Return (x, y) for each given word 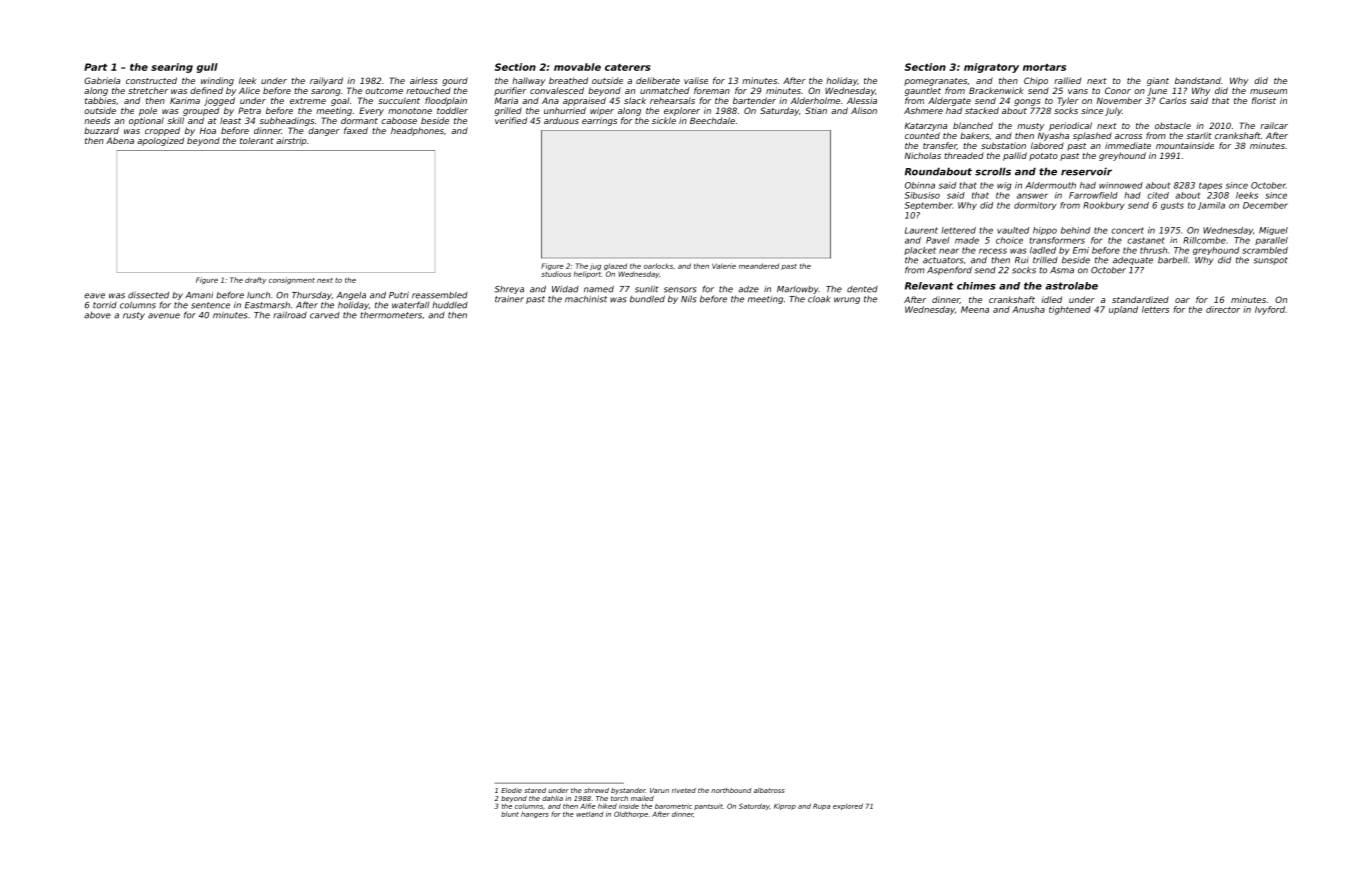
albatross (769, 790)
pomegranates (935, 82)
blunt (510, 814)
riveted (684, 790)
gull (207, 68)
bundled (647, 299)
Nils (688, 299)
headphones (417, 131)
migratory (991, 68)
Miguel (1273, 231)
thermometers (391, 315)
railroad (290, 315)
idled (1051, 299)
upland (1123, 310)
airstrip (291, 141)
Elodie (511, 790)
